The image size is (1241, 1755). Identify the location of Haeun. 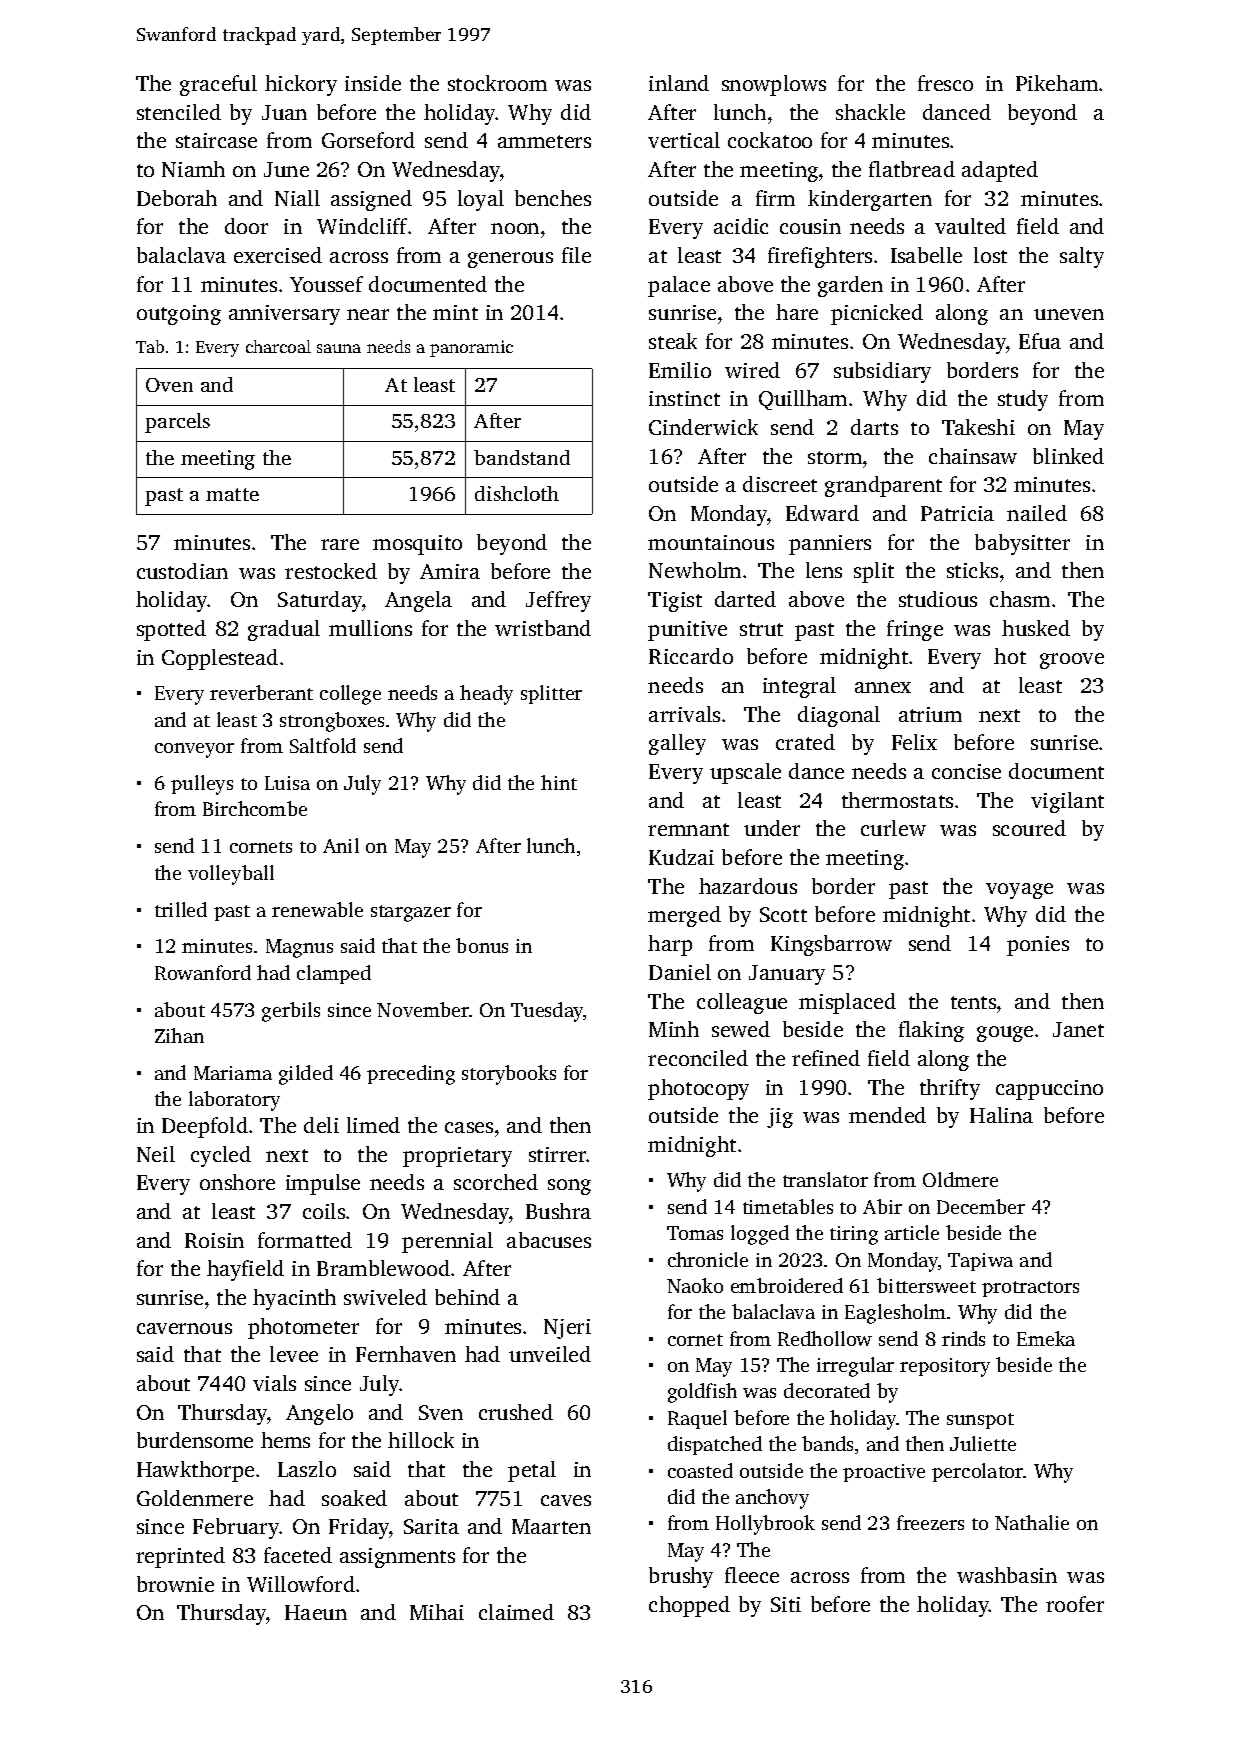
(316, 1612).
